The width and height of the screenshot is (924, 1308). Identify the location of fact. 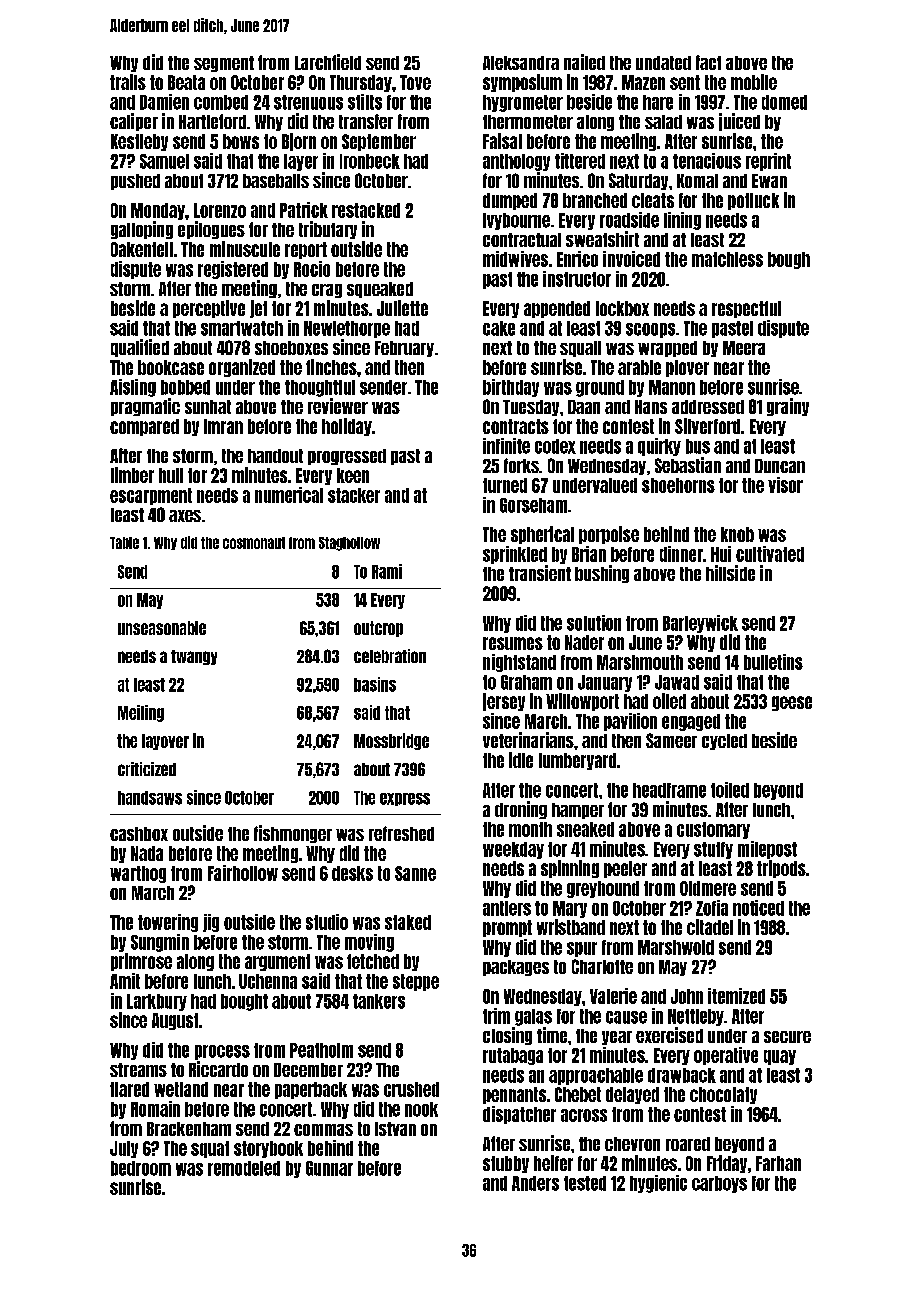
(708, 62).
